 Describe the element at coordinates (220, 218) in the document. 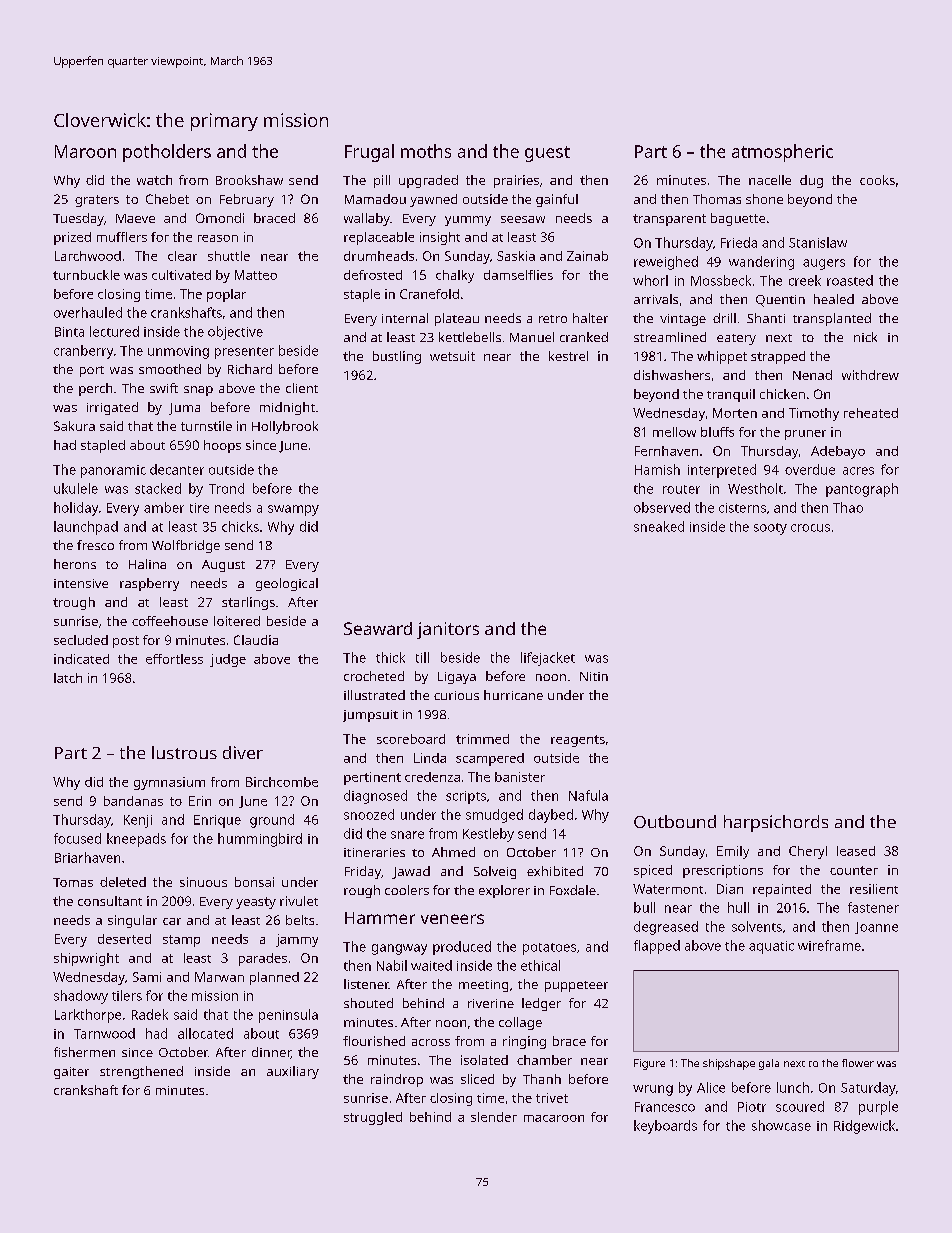

I see `Omondi` at that location.
